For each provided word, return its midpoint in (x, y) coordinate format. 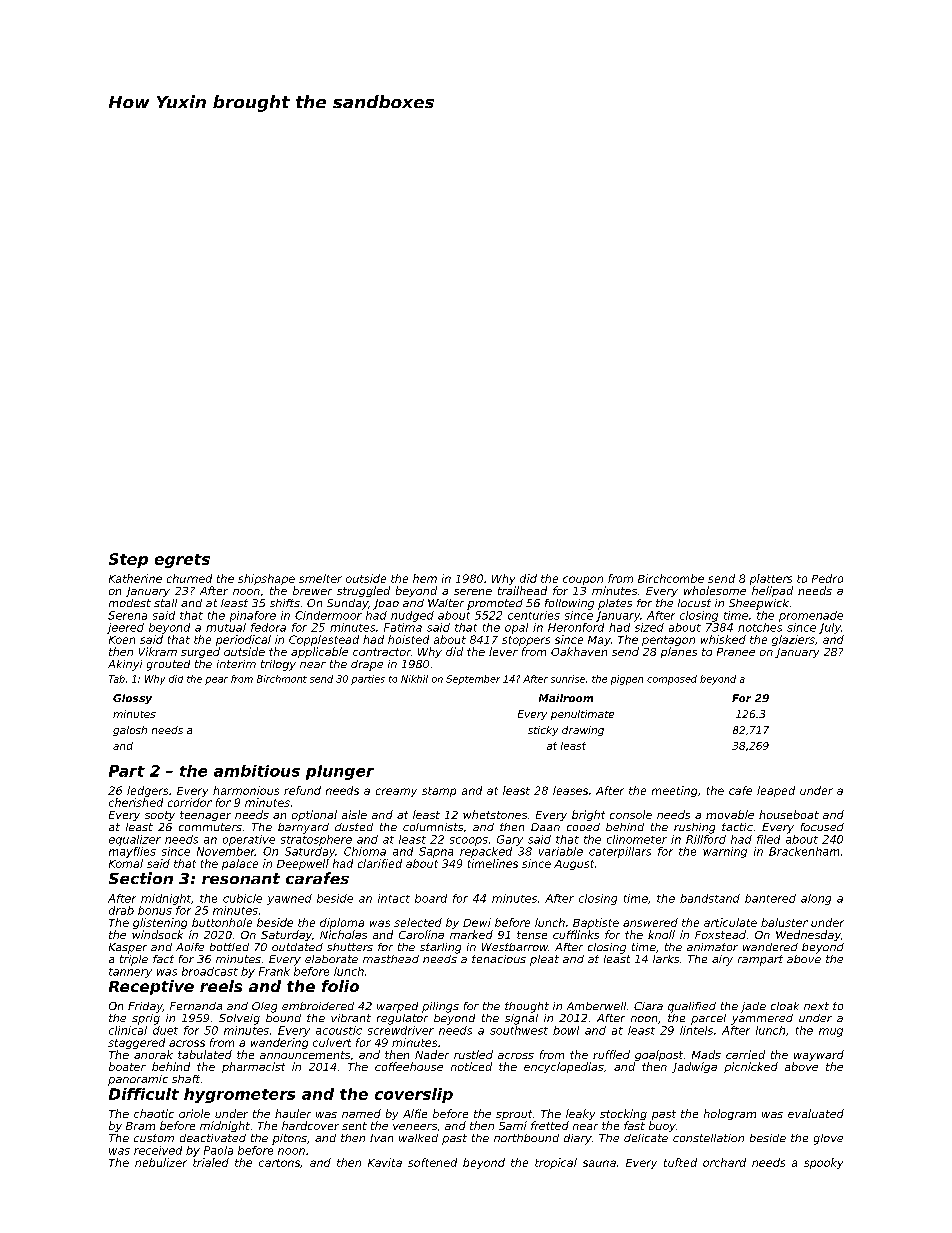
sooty (160, 816)
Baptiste (596, 923)
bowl (566, 1030)
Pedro (827, 578)
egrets (182, 561)
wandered (770, 947)
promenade (811, 616)
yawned (289, 899)
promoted (495, 604)
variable (561, 851)
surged (200, 652)
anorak (153, 1054)
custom (154, 1138)
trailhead (522, 590)
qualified (692, 1007)
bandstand (710, 898)
